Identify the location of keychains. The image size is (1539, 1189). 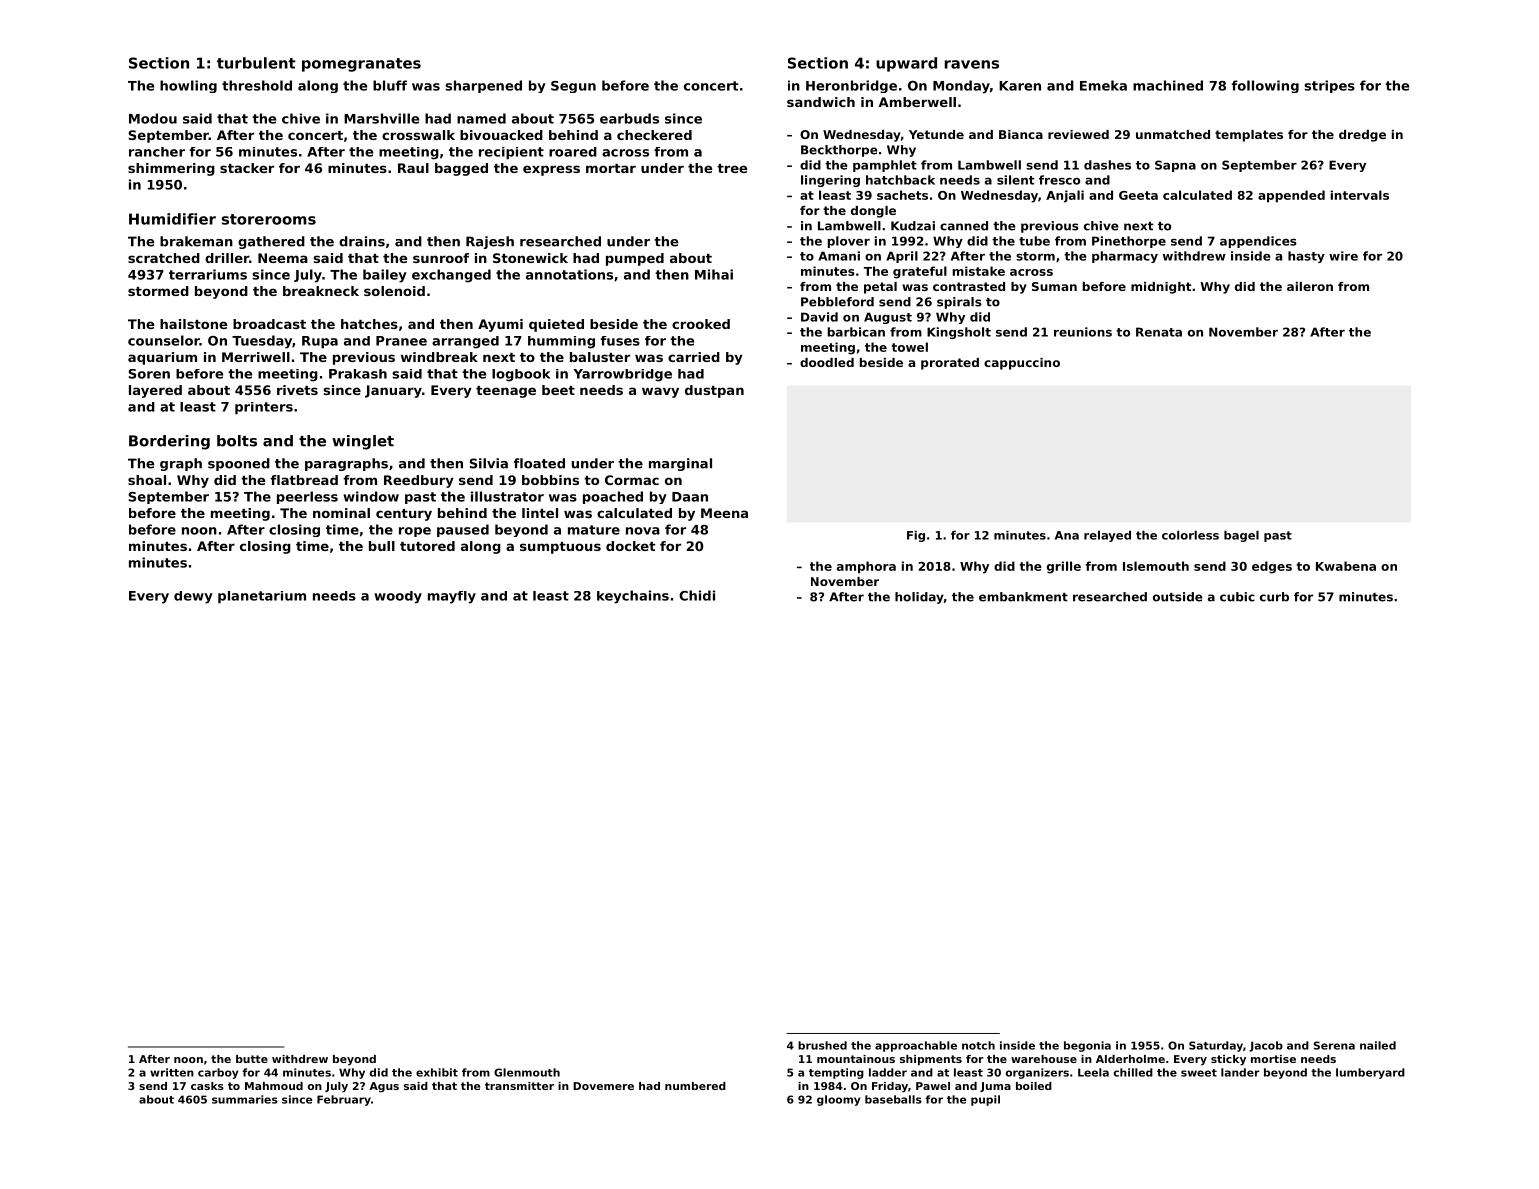
(633, 597).
